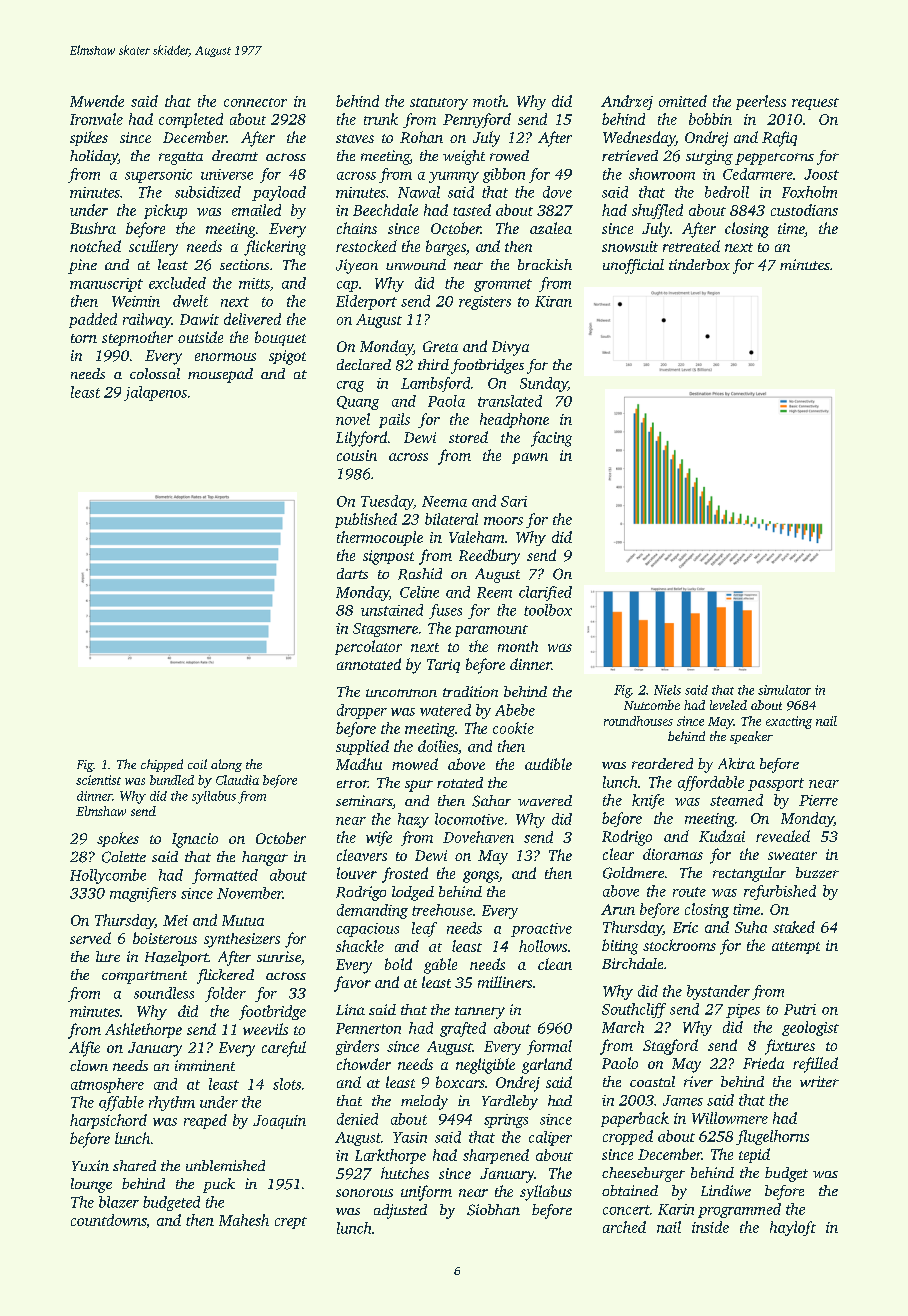 This screenshot has height=1316, width=908. What do you see at coordinates (683, 101) in the screenshot?
I see `omitted` at bounding box center [683, 101].
